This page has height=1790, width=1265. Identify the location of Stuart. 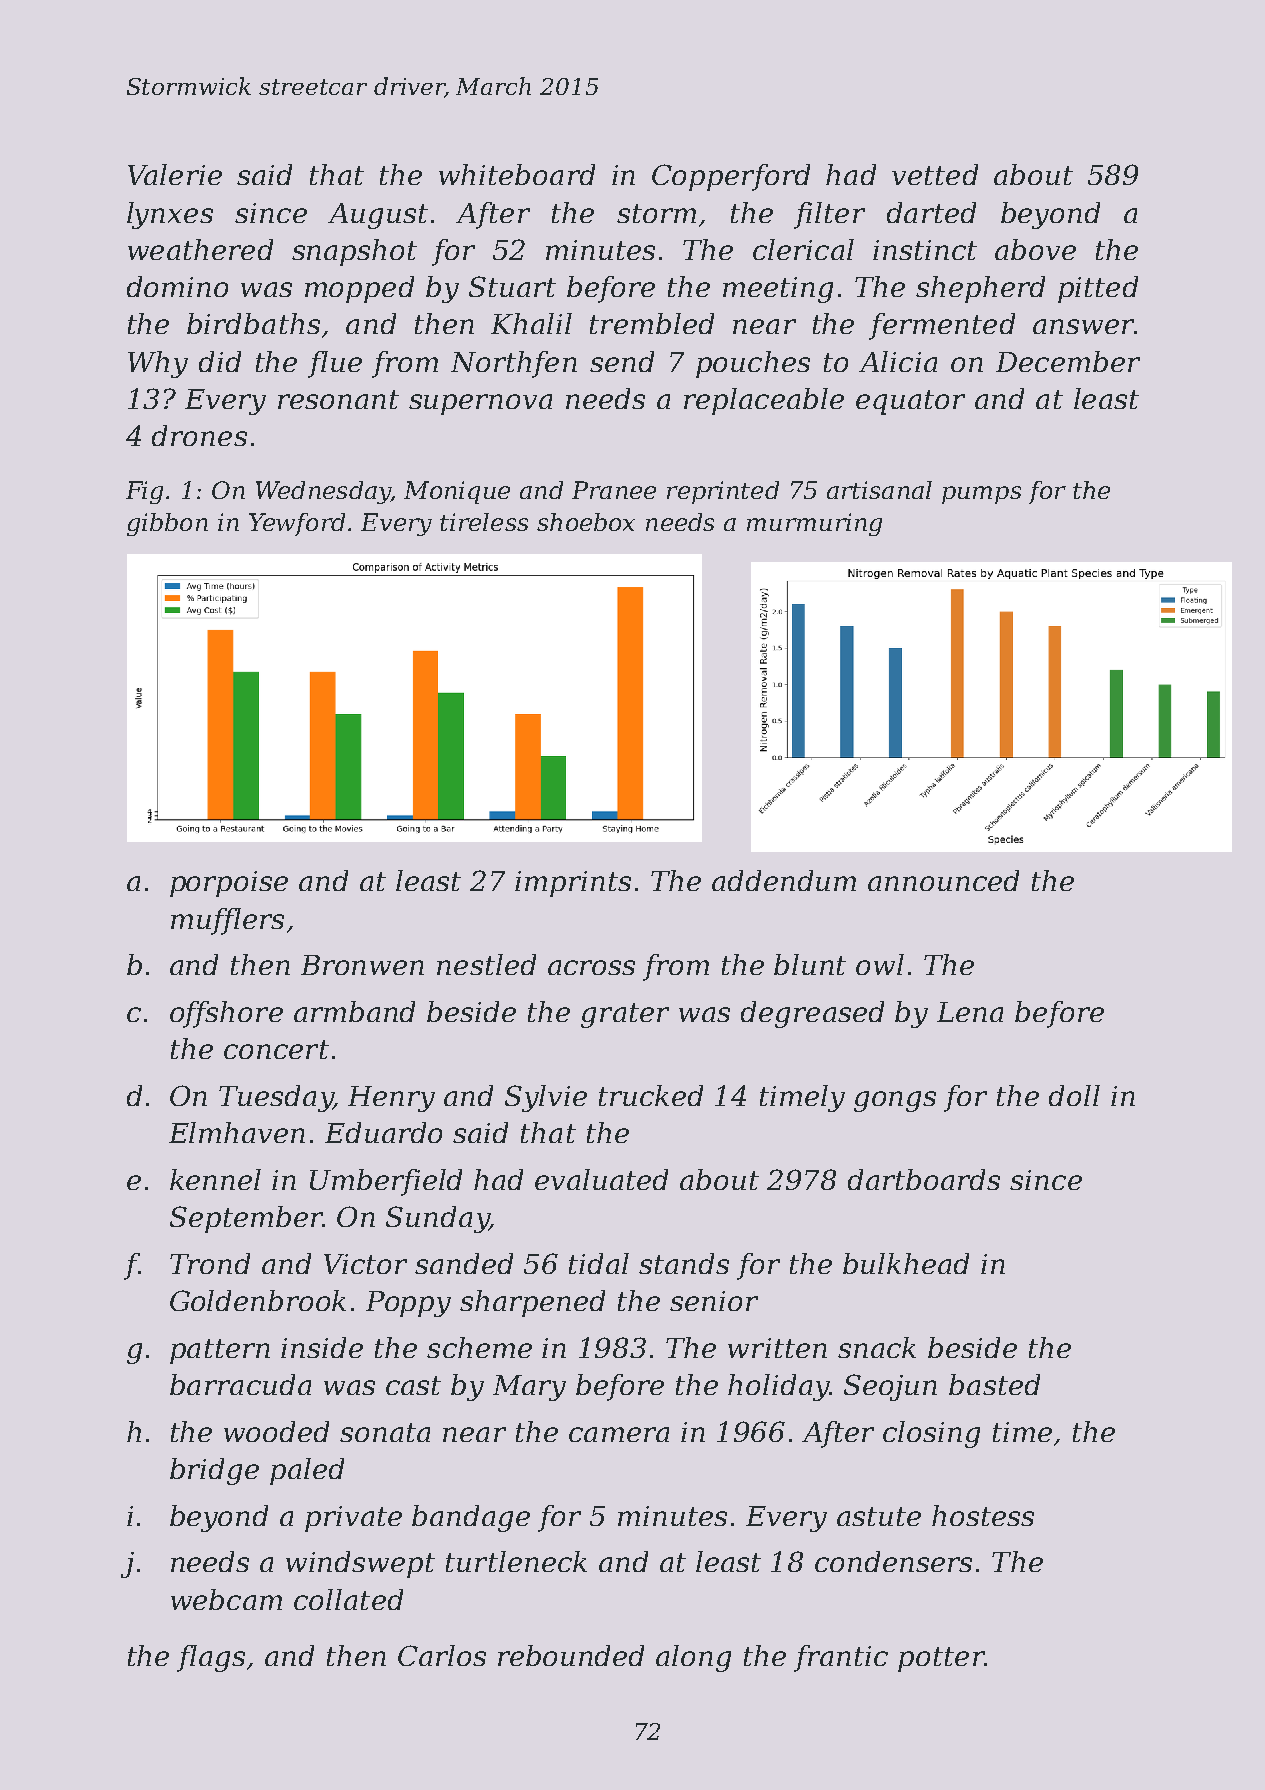
(512, 286).
